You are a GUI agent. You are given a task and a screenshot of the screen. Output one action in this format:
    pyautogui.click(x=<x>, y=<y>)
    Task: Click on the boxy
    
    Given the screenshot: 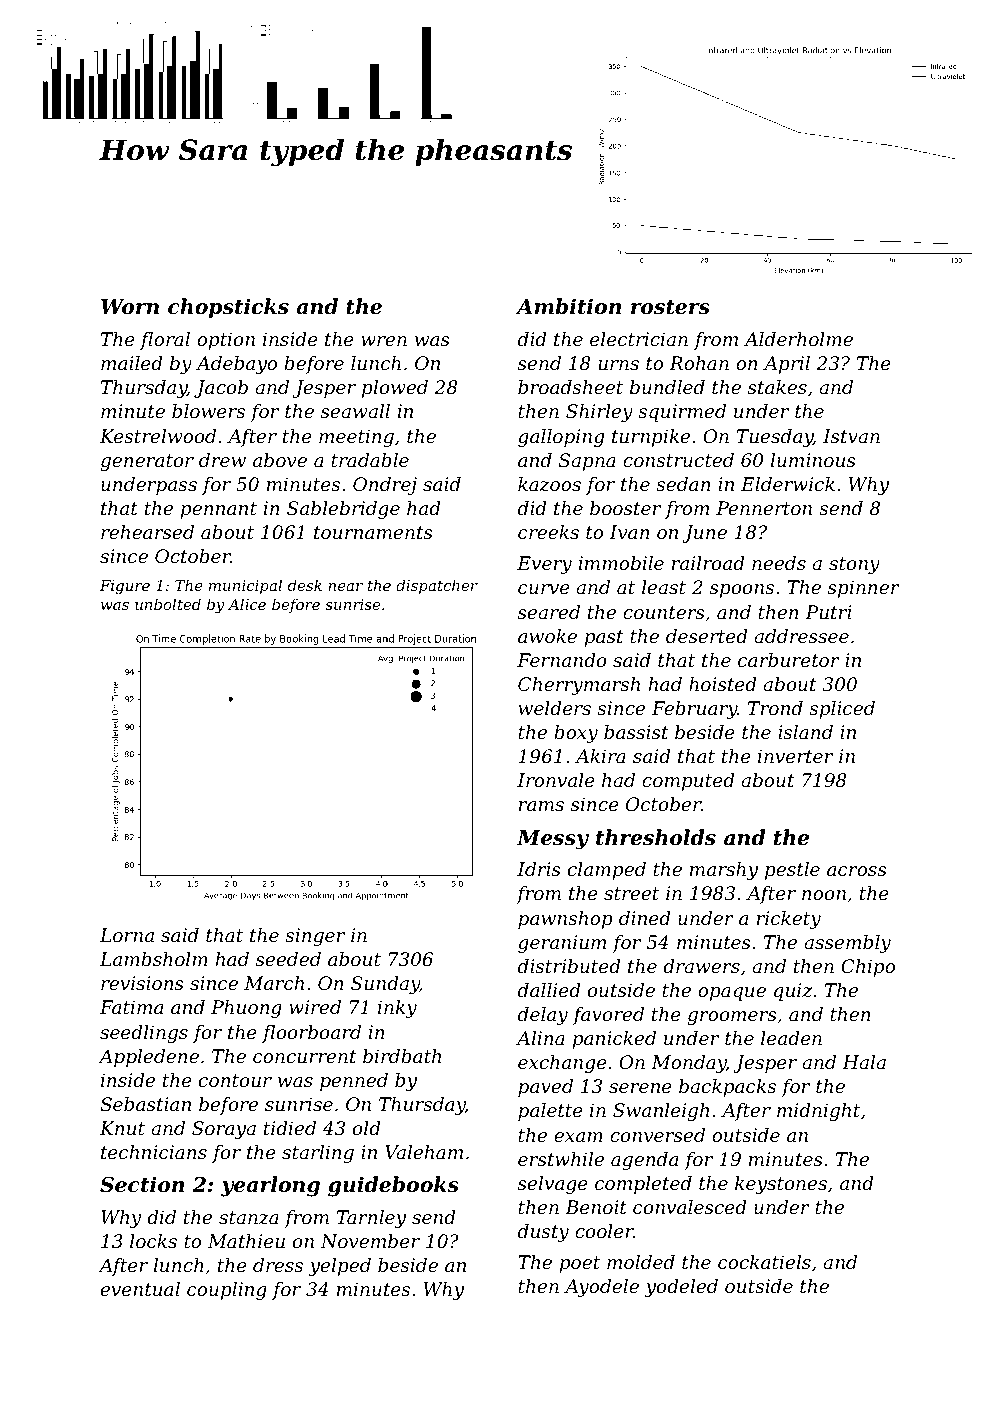 What is the action you would take?
    pyautogui.click(x=576, y=734)
